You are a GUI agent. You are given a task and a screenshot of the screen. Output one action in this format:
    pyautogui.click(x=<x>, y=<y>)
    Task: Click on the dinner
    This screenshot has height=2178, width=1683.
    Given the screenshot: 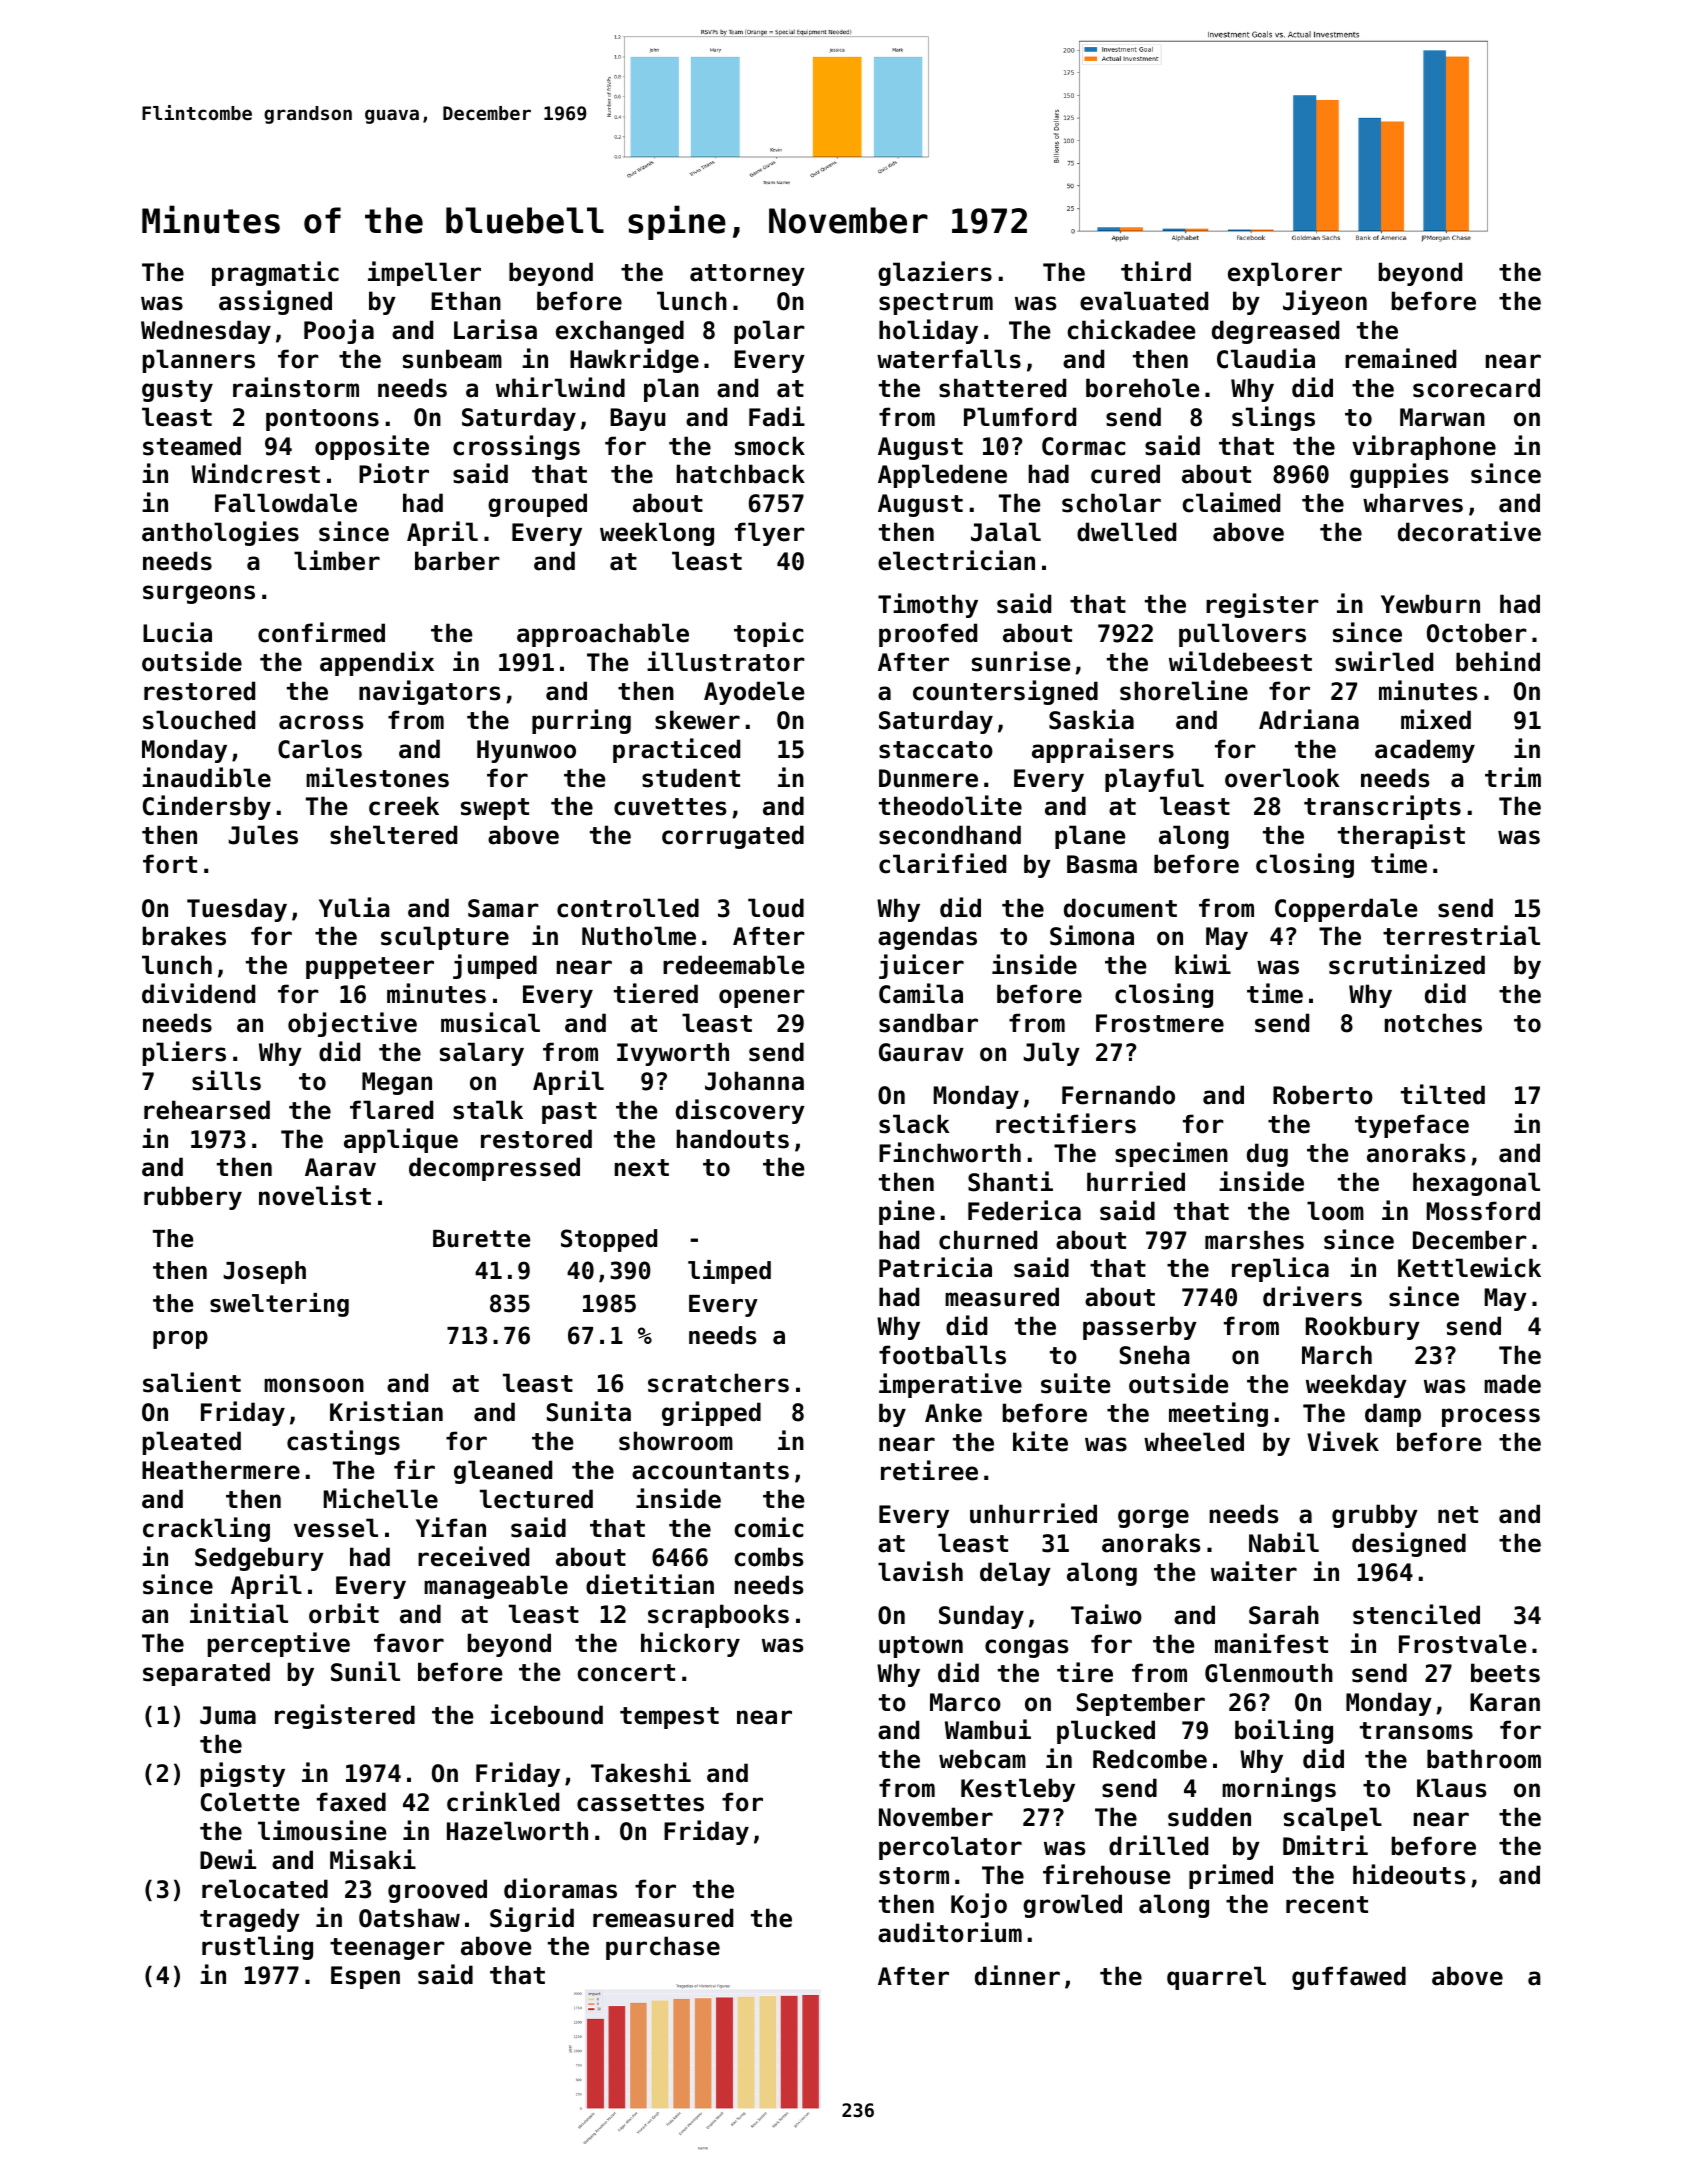 What is the action you would take?
    pyautogui.click(x=1017, y=1975)
